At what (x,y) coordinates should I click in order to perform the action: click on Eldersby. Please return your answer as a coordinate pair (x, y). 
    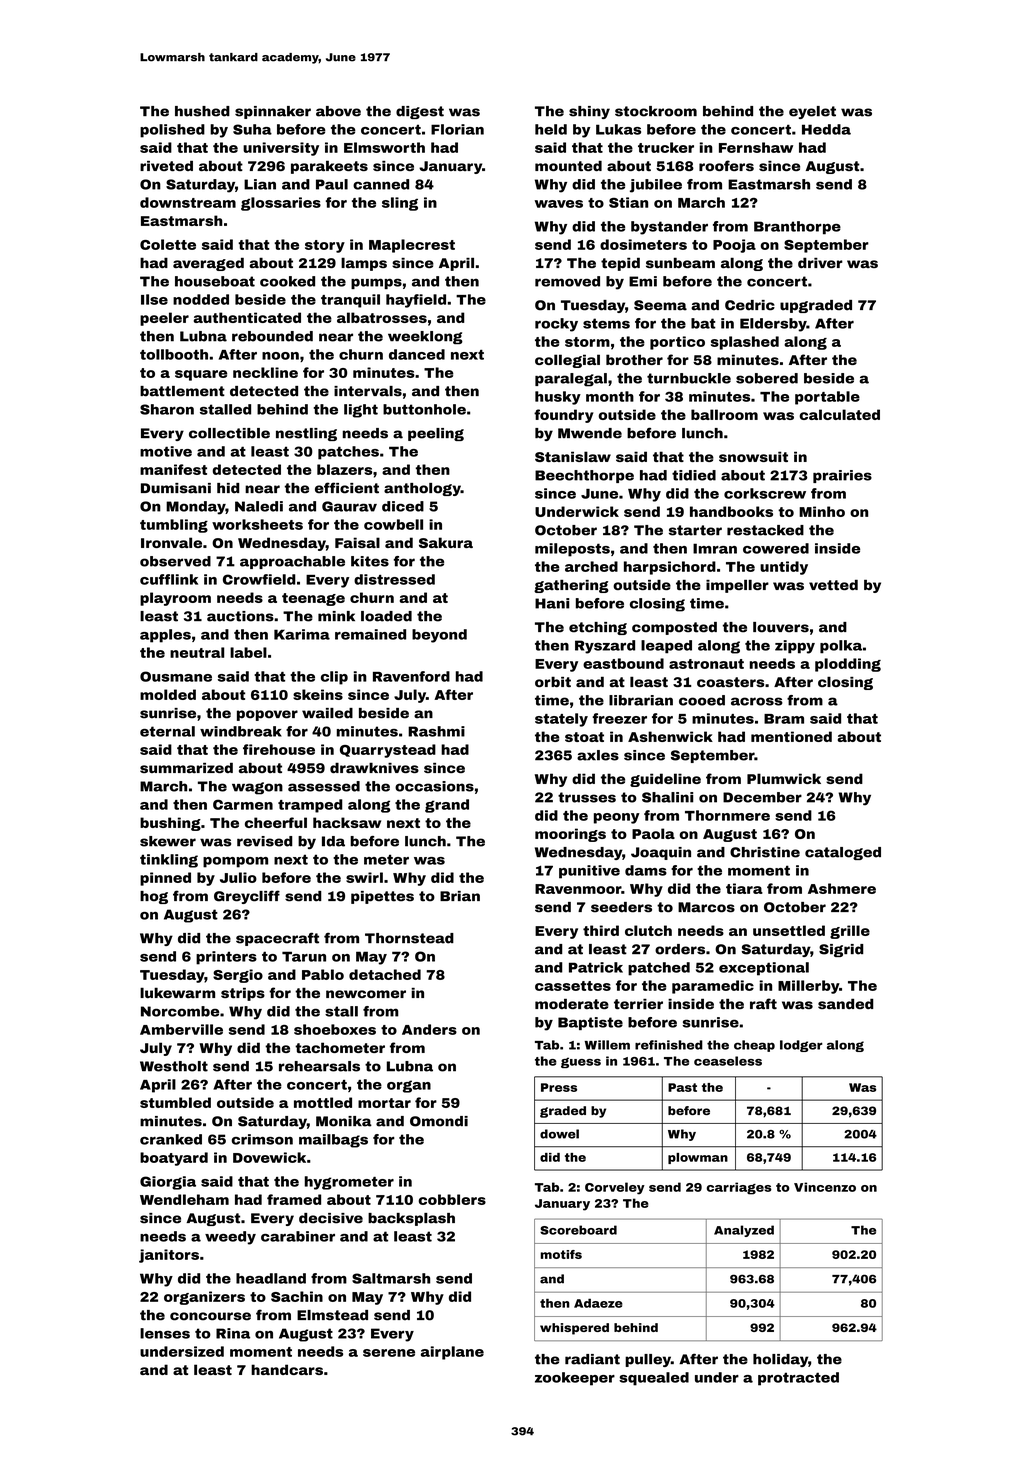
    Looking at the image, I should click on (773, 325).
